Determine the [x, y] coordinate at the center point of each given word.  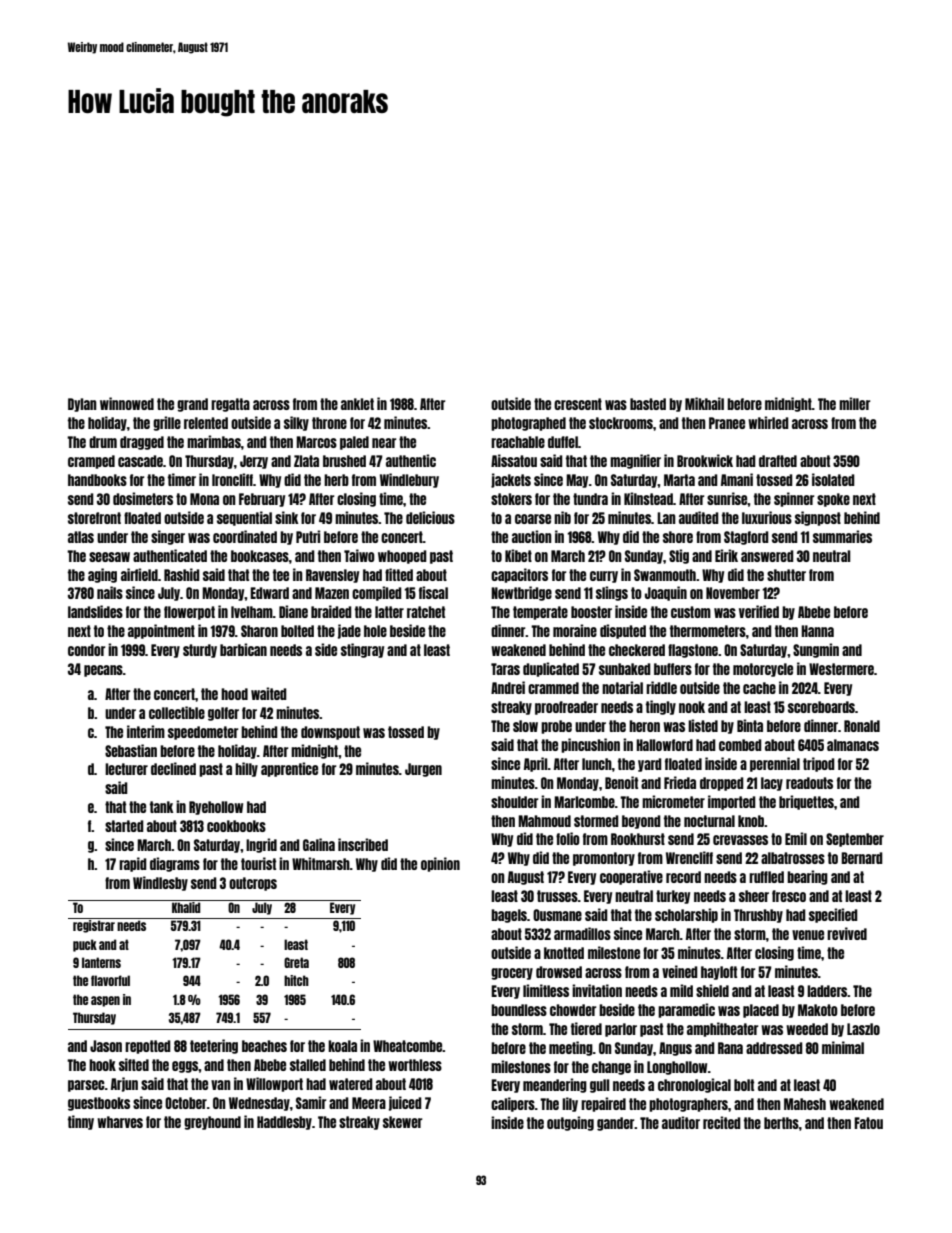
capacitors [519, 575]
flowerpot [189, 613]
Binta [750, 725]
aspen [105, 1001]
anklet [357, 404]
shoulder [515, 802]
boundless [519, 1010]
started [124, 826]
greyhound [212, 1123]
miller [855, 403]
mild [681, 990]
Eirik [726, 555]
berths [781, 1123]
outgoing [570, 1123]
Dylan [82, 405]
